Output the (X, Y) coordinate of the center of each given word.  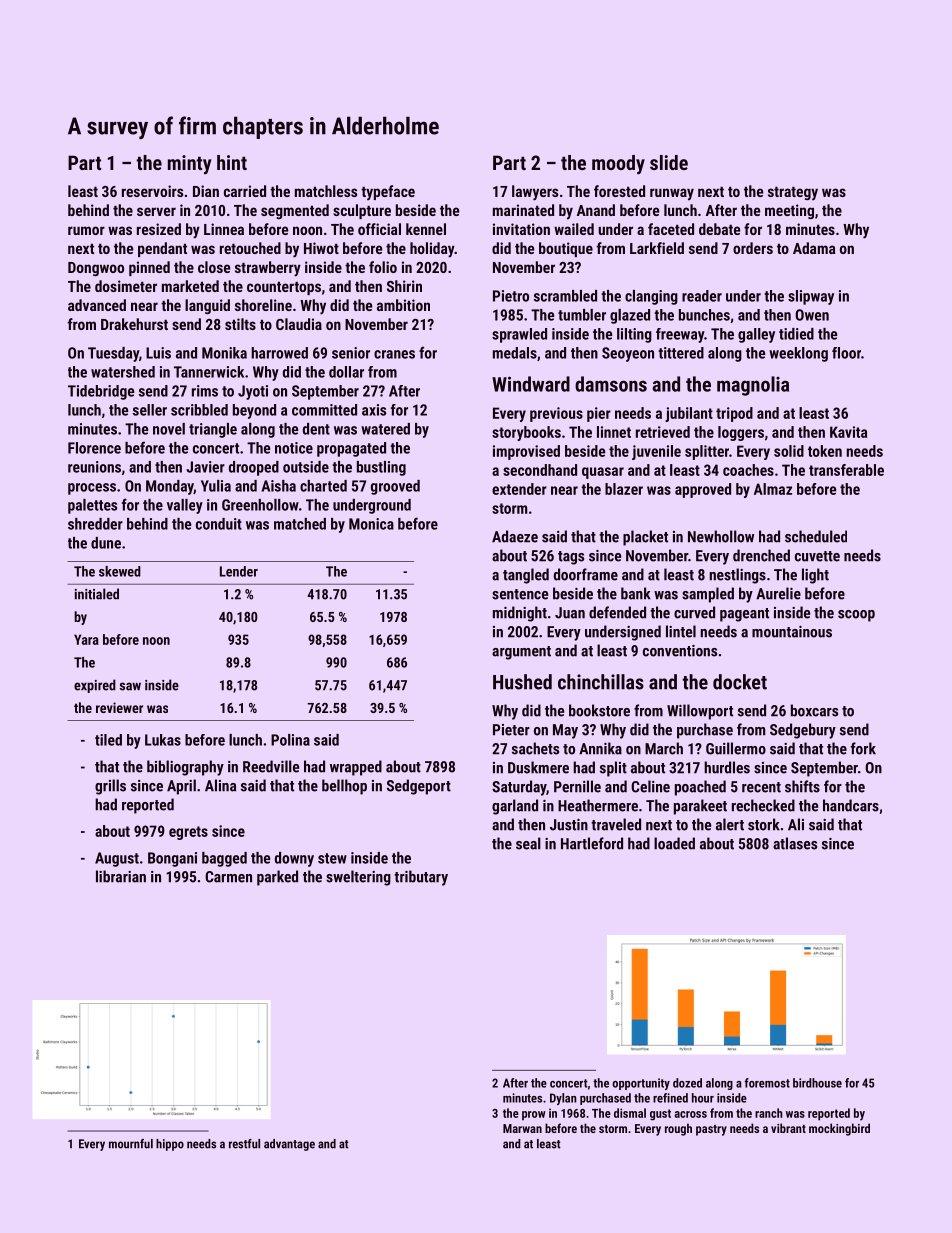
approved (703, 490)
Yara (86, 639)
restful (244, 1144)
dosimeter (126, 286)
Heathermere (598, 805)
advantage (289, 1145)
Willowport (700, 712)
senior (351, 353)
